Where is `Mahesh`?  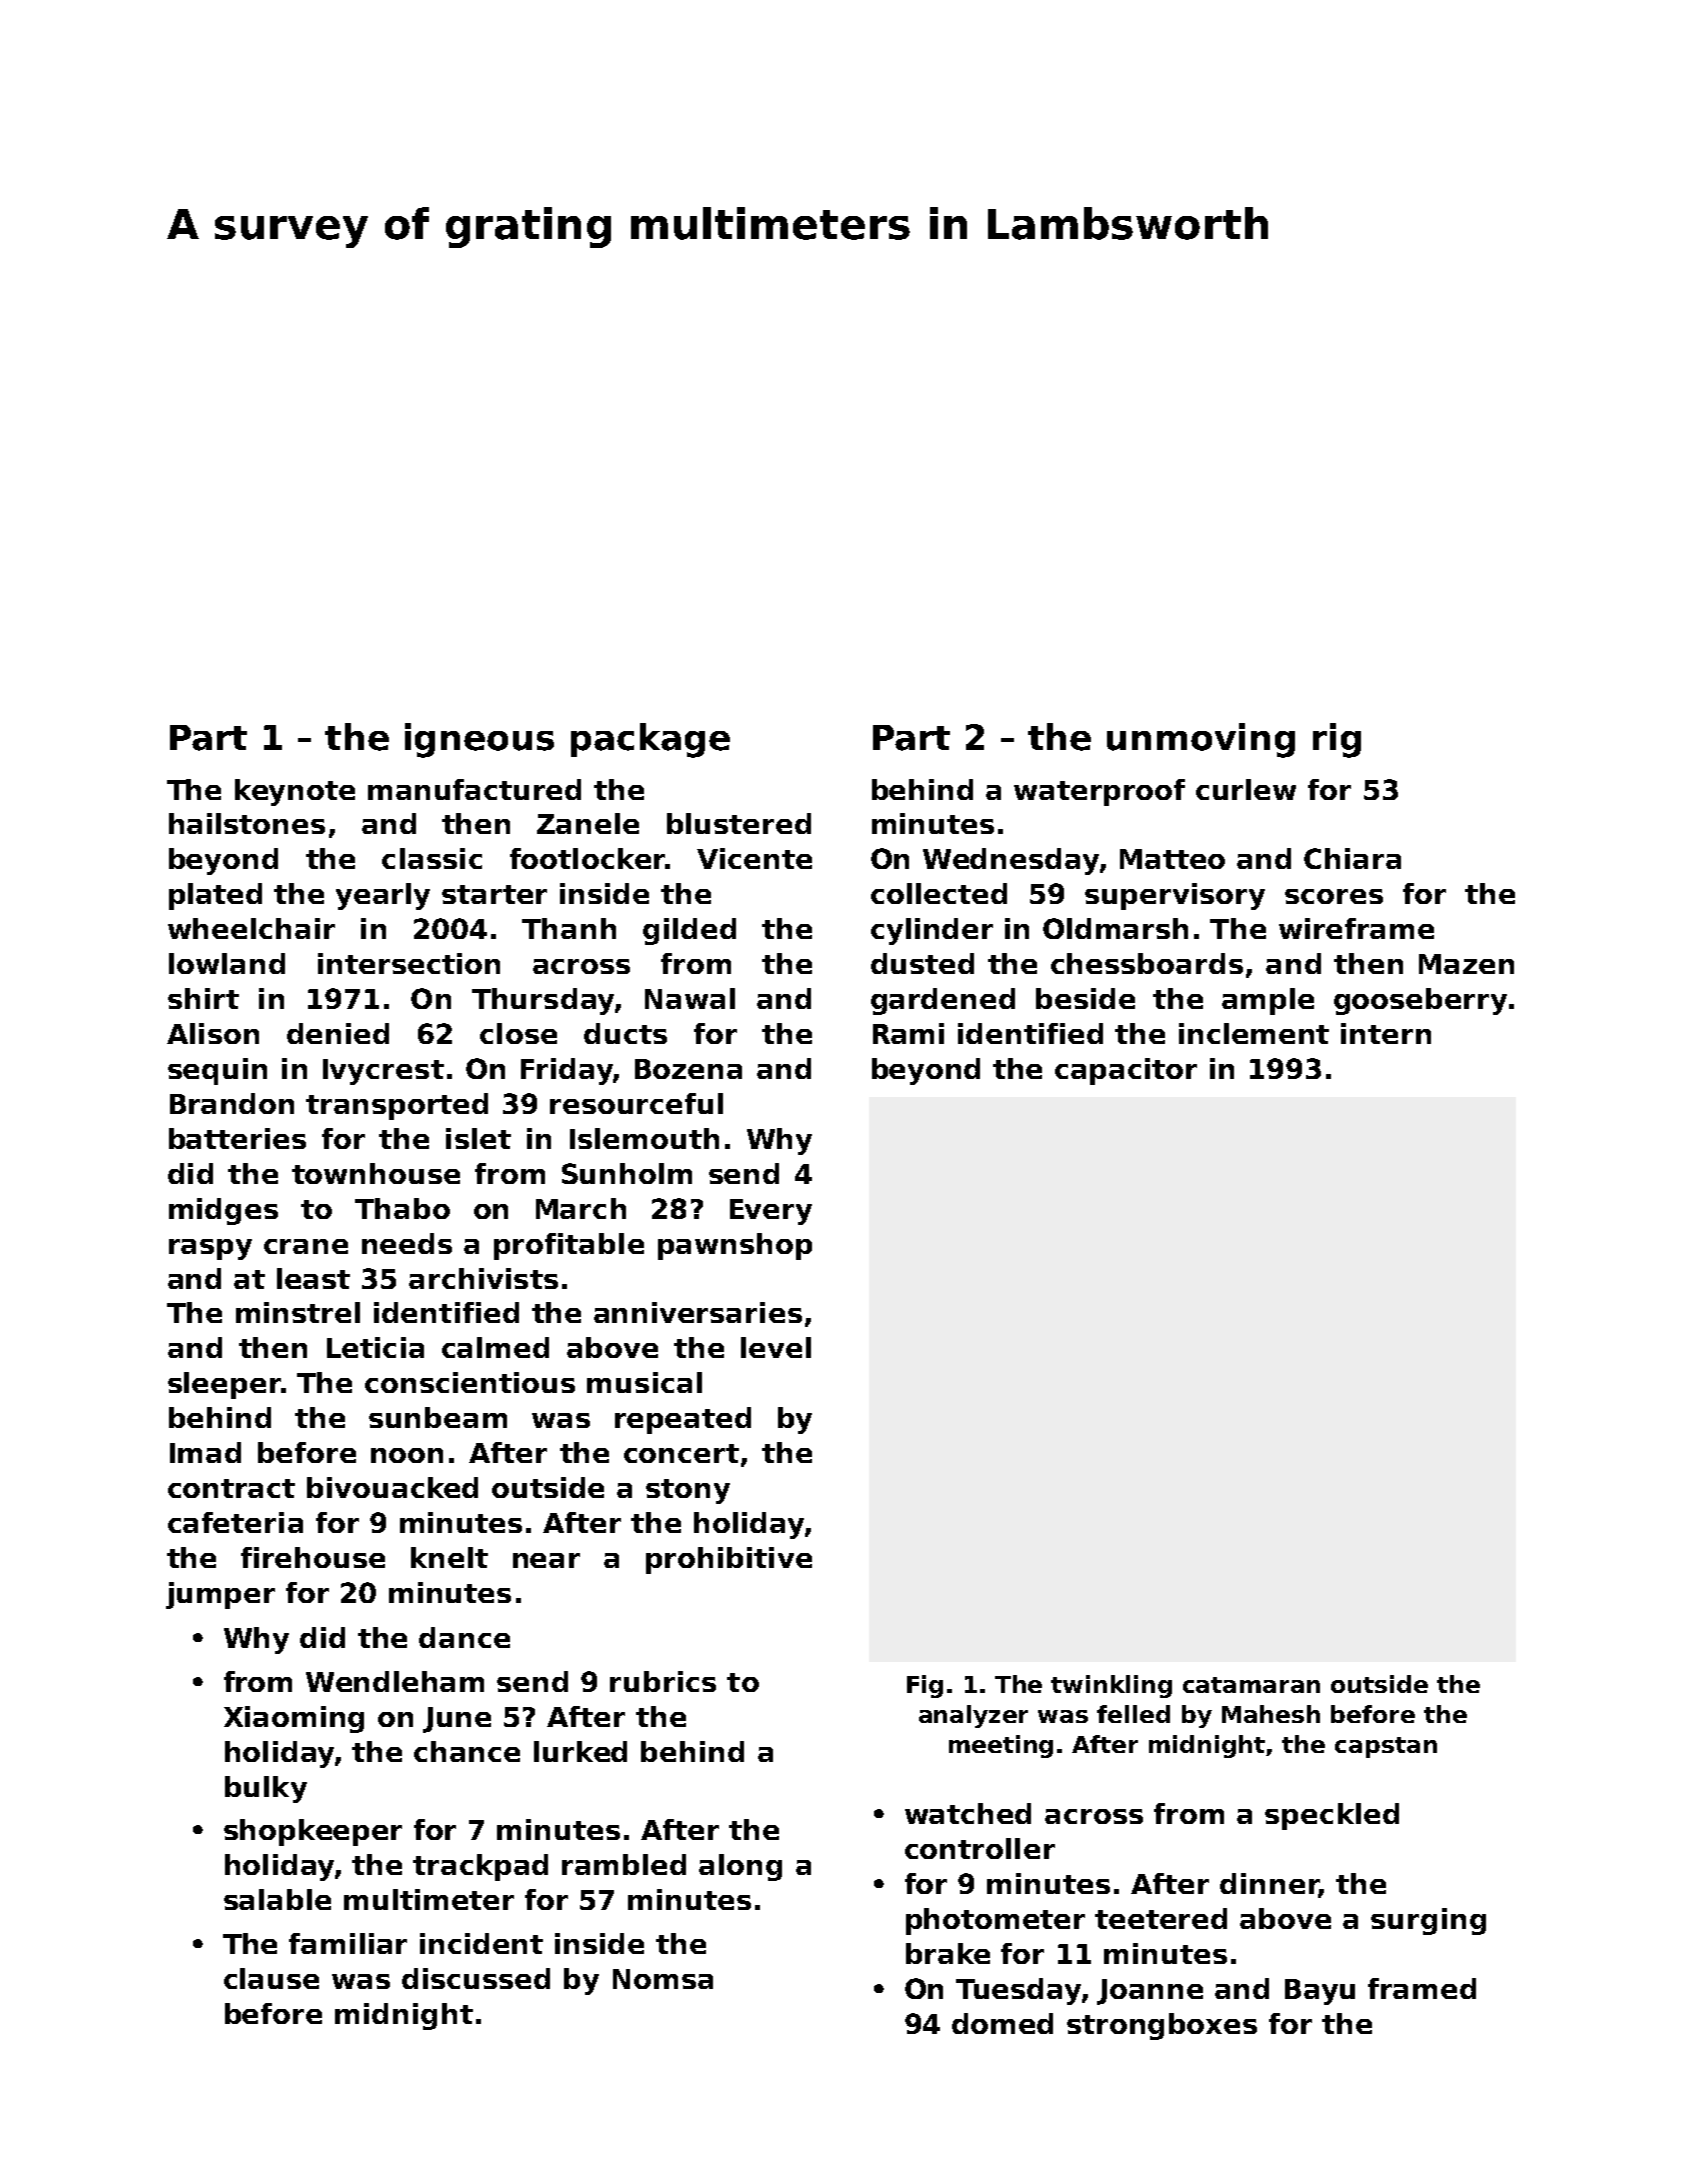 Mahesh is located at coordinates (1271, 1714).
